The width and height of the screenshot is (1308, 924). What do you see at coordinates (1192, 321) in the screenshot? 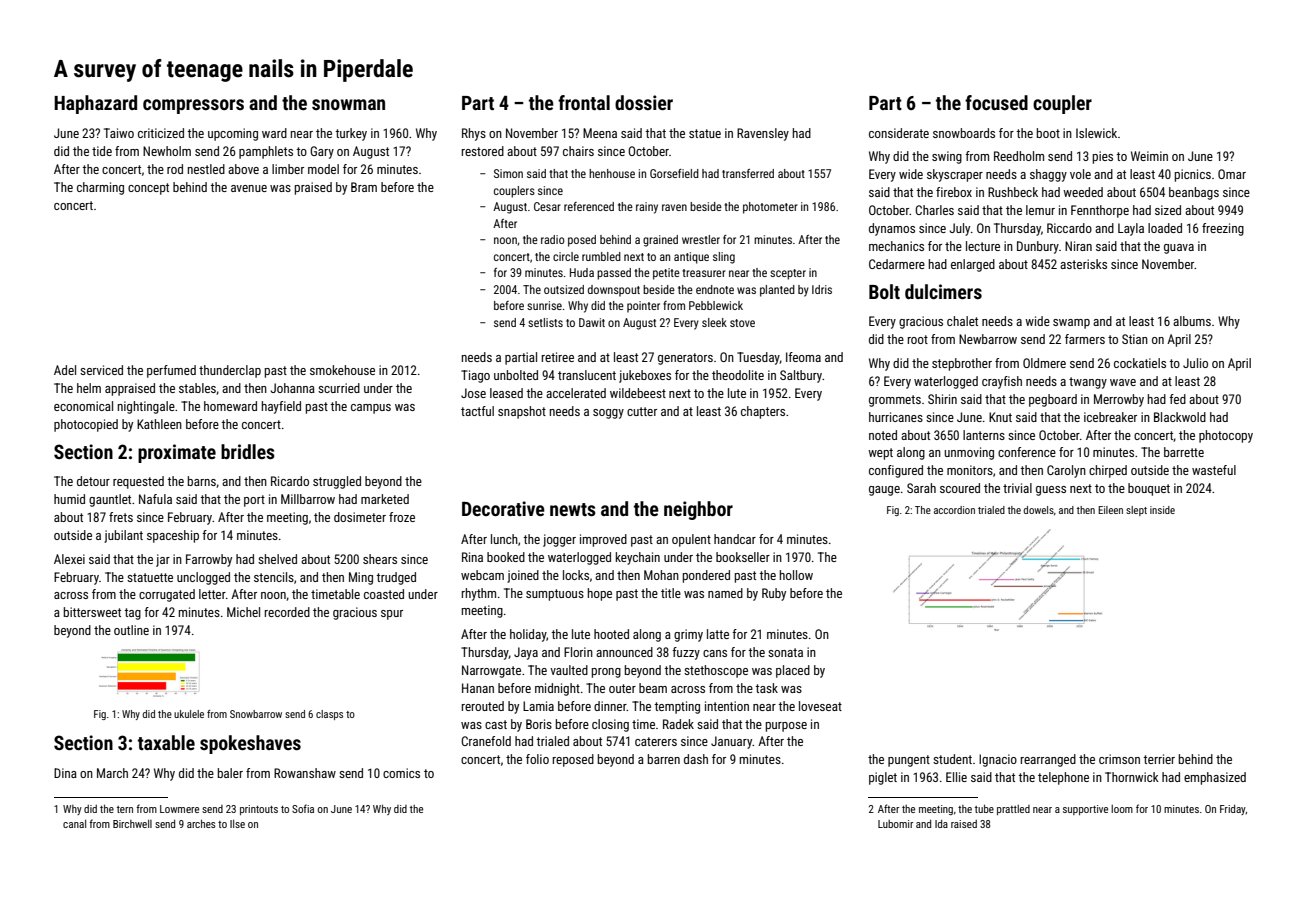
I see `albums` at bounding box center [1192, 321].
